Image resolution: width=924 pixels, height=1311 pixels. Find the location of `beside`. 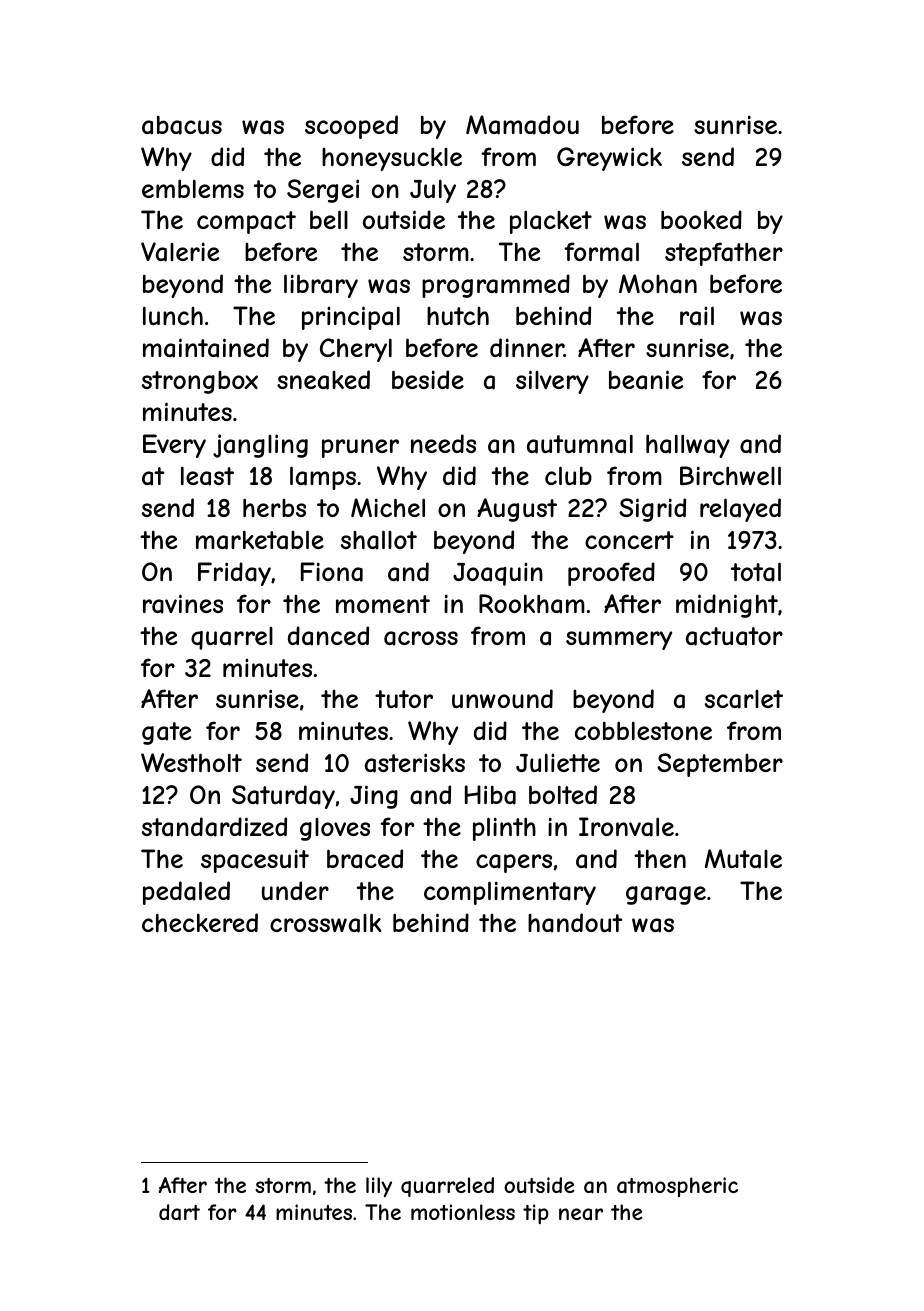

beside is located at coordinates (428, 379).
